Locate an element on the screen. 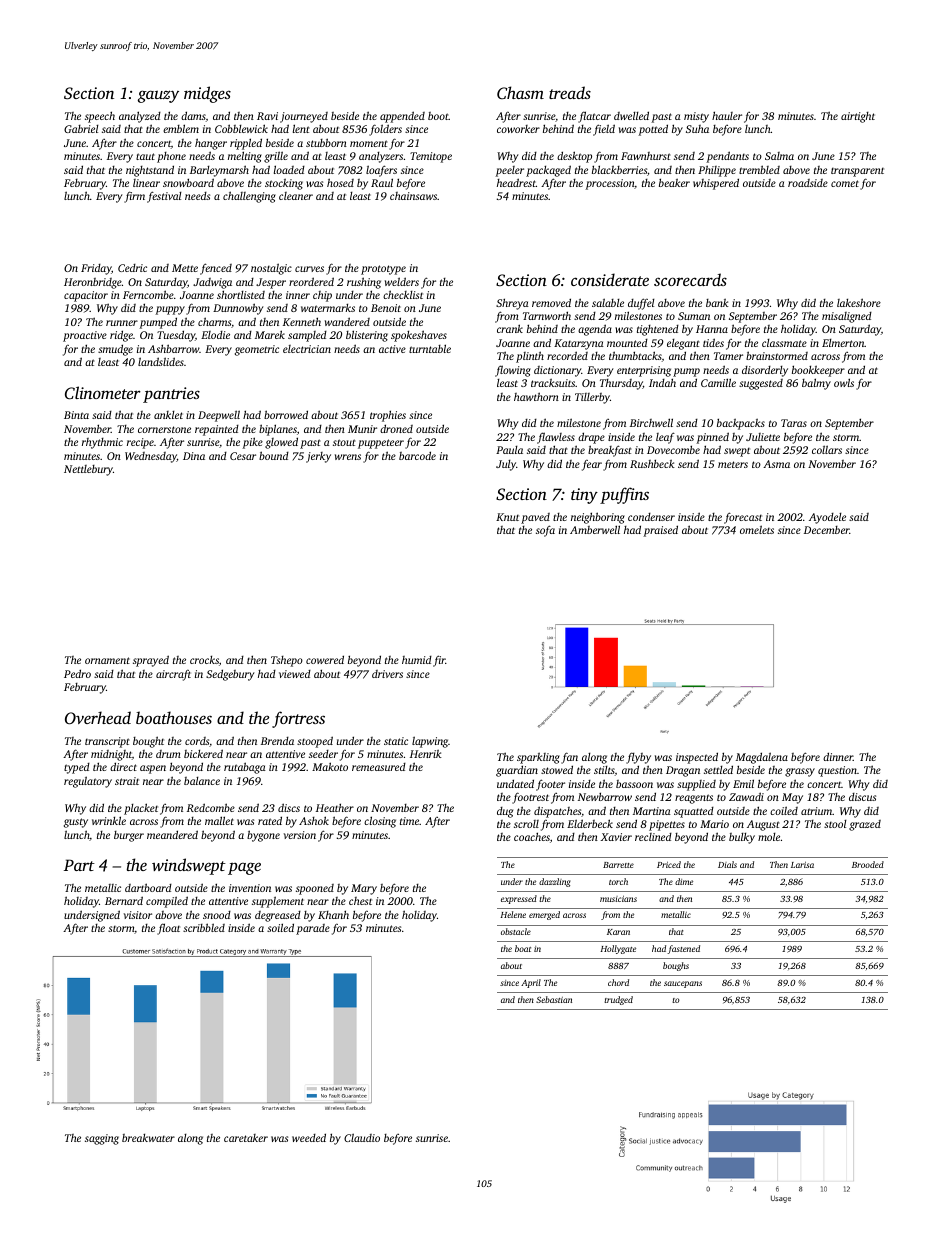 The width and height of the screenshot is (952, 1233). caretaker is located at coordinates (246, 1138).
